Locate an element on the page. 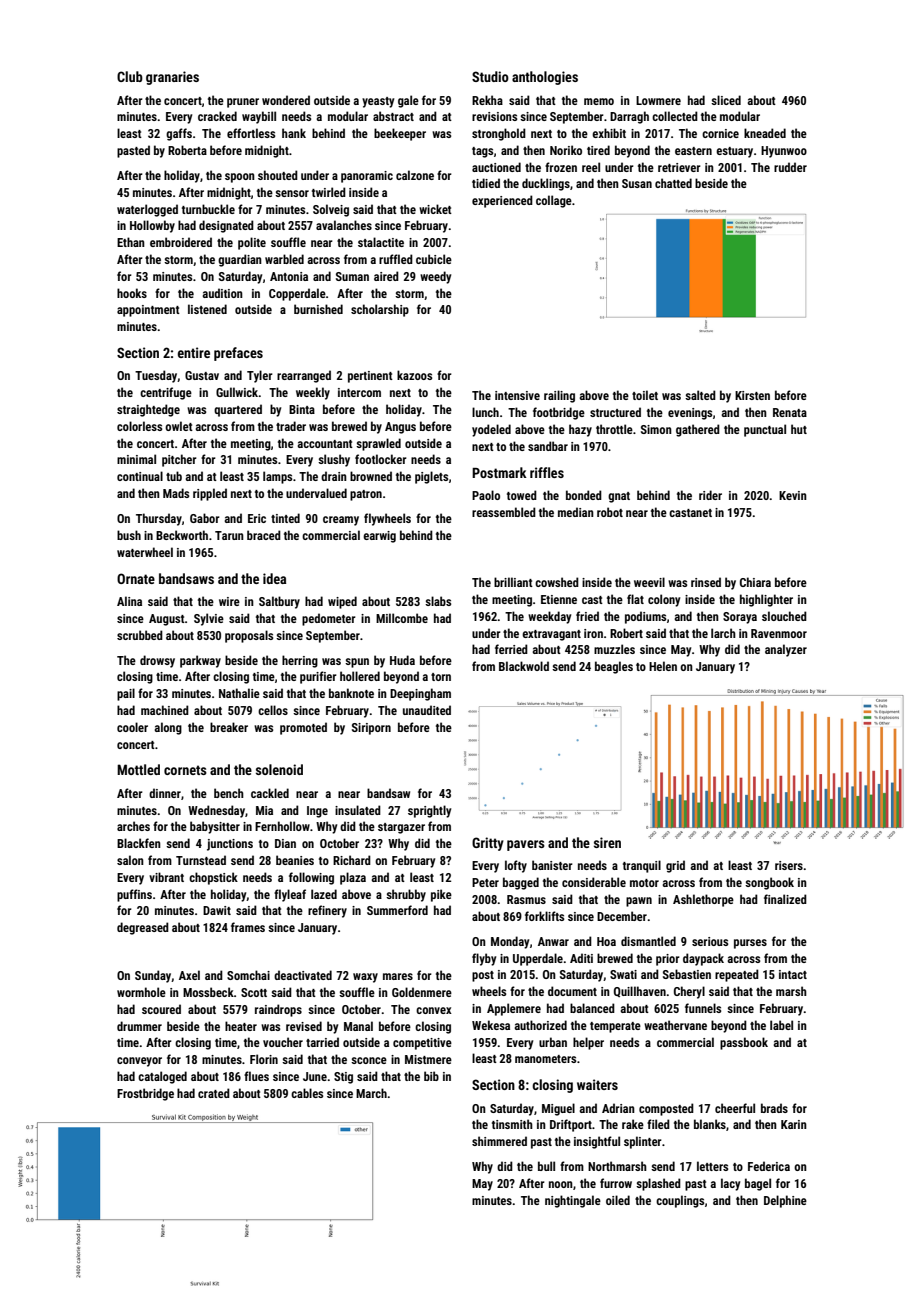 Image resolution: width=924 pixels, height=1308 pixels. Summerford is located at coordinates (397, 910).
